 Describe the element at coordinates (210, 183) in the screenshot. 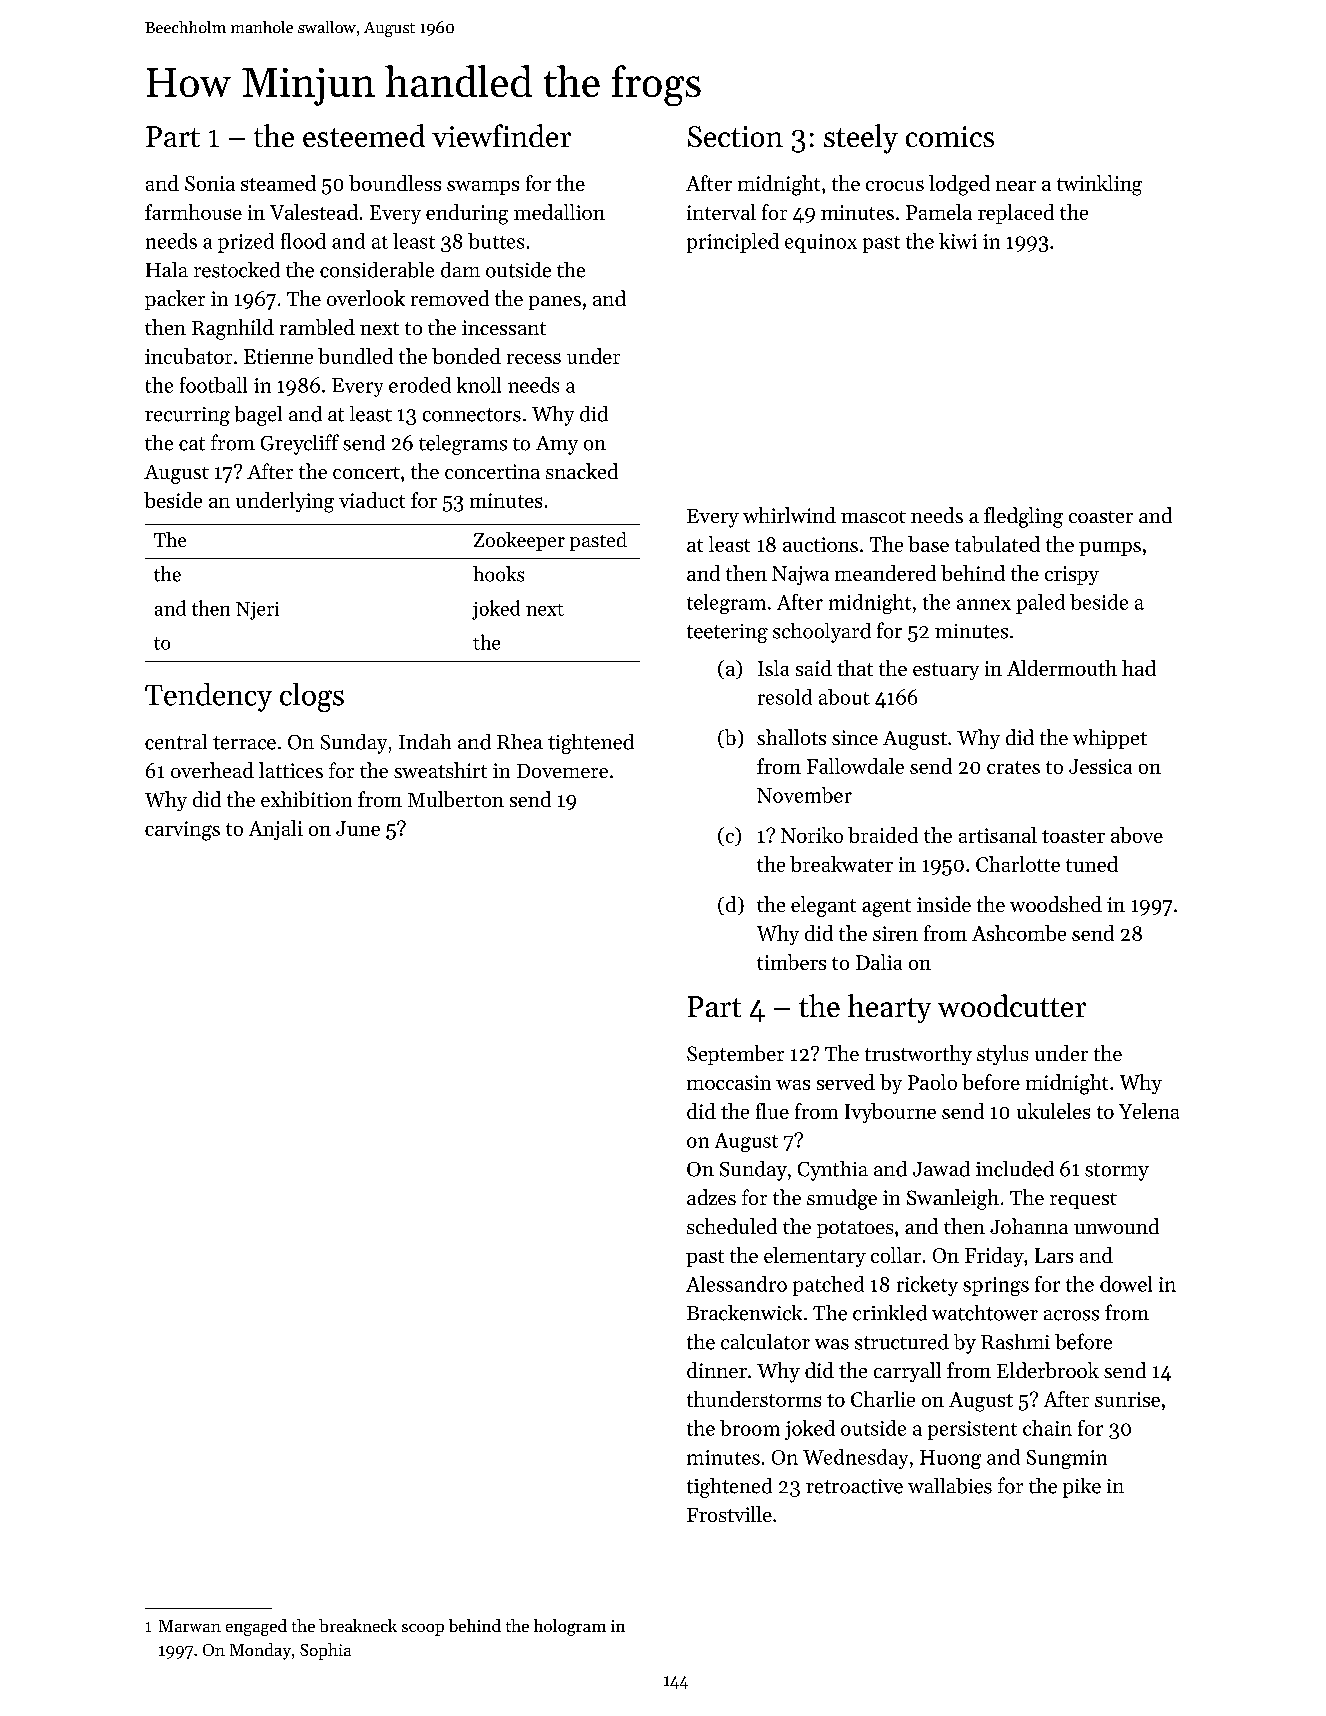

I see `Sonia` at that location.
